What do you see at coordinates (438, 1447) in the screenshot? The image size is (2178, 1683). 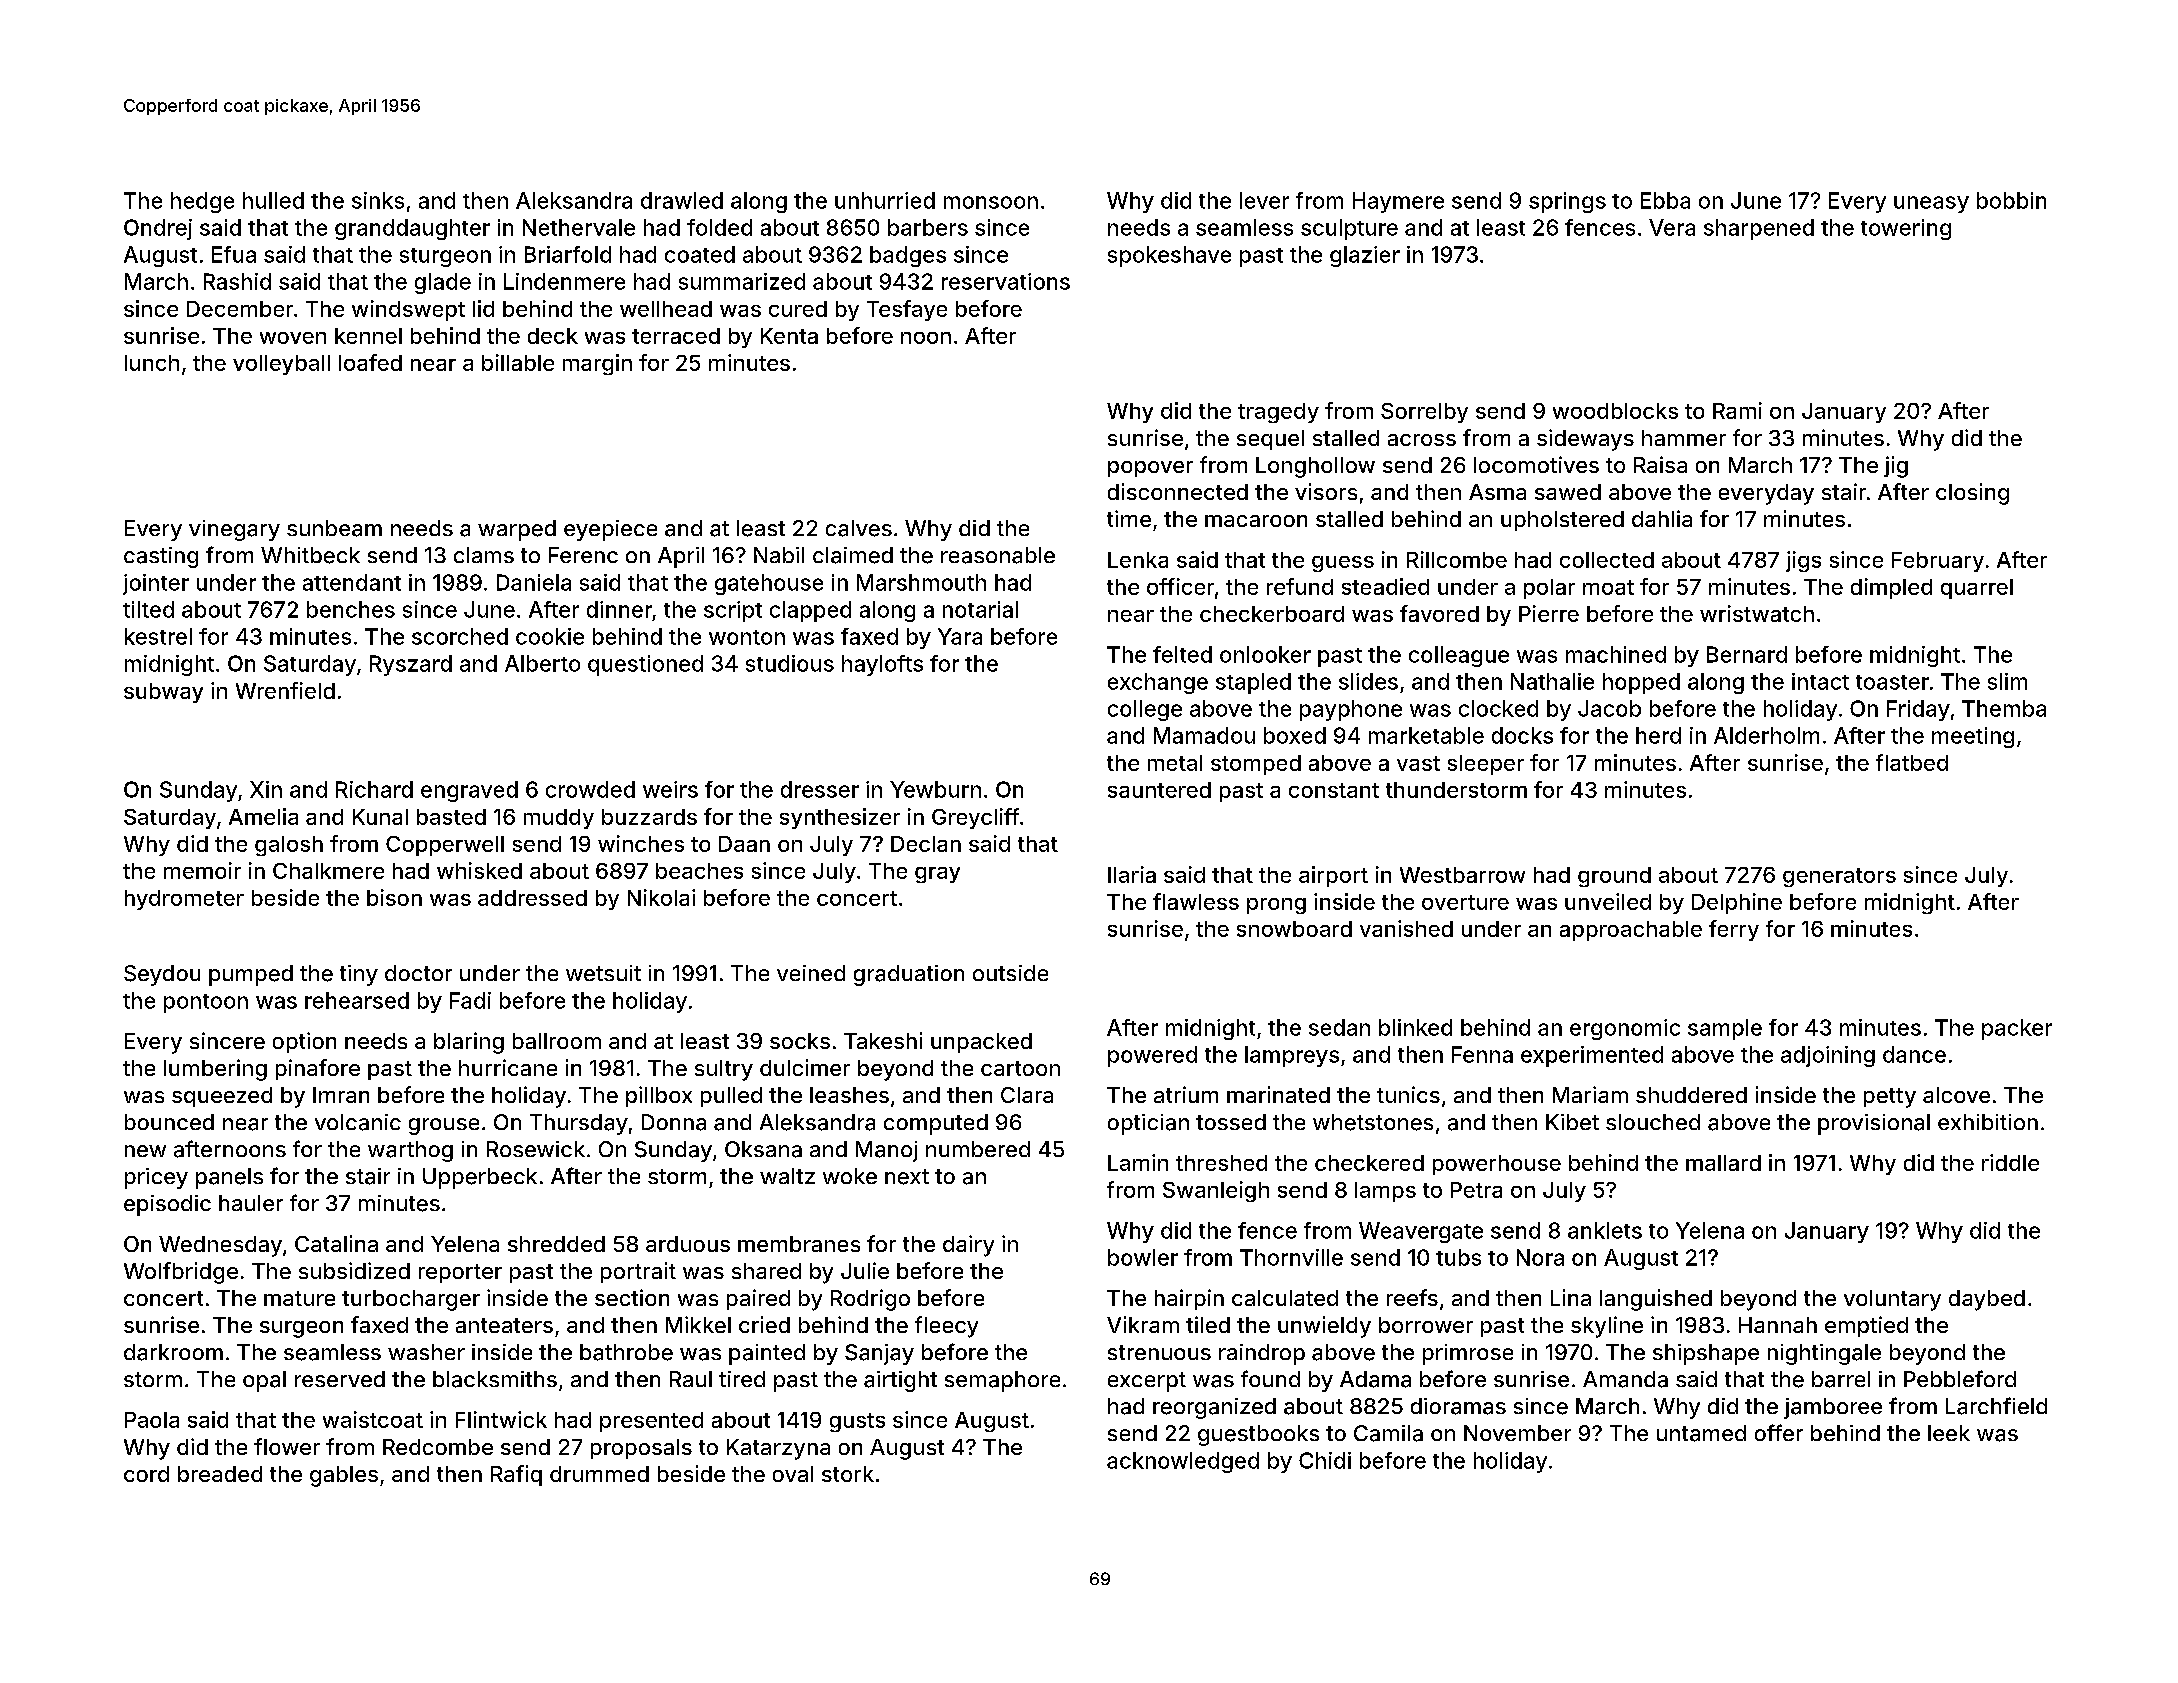 I see `Redcombe` at bounding box center [438, 1447].
